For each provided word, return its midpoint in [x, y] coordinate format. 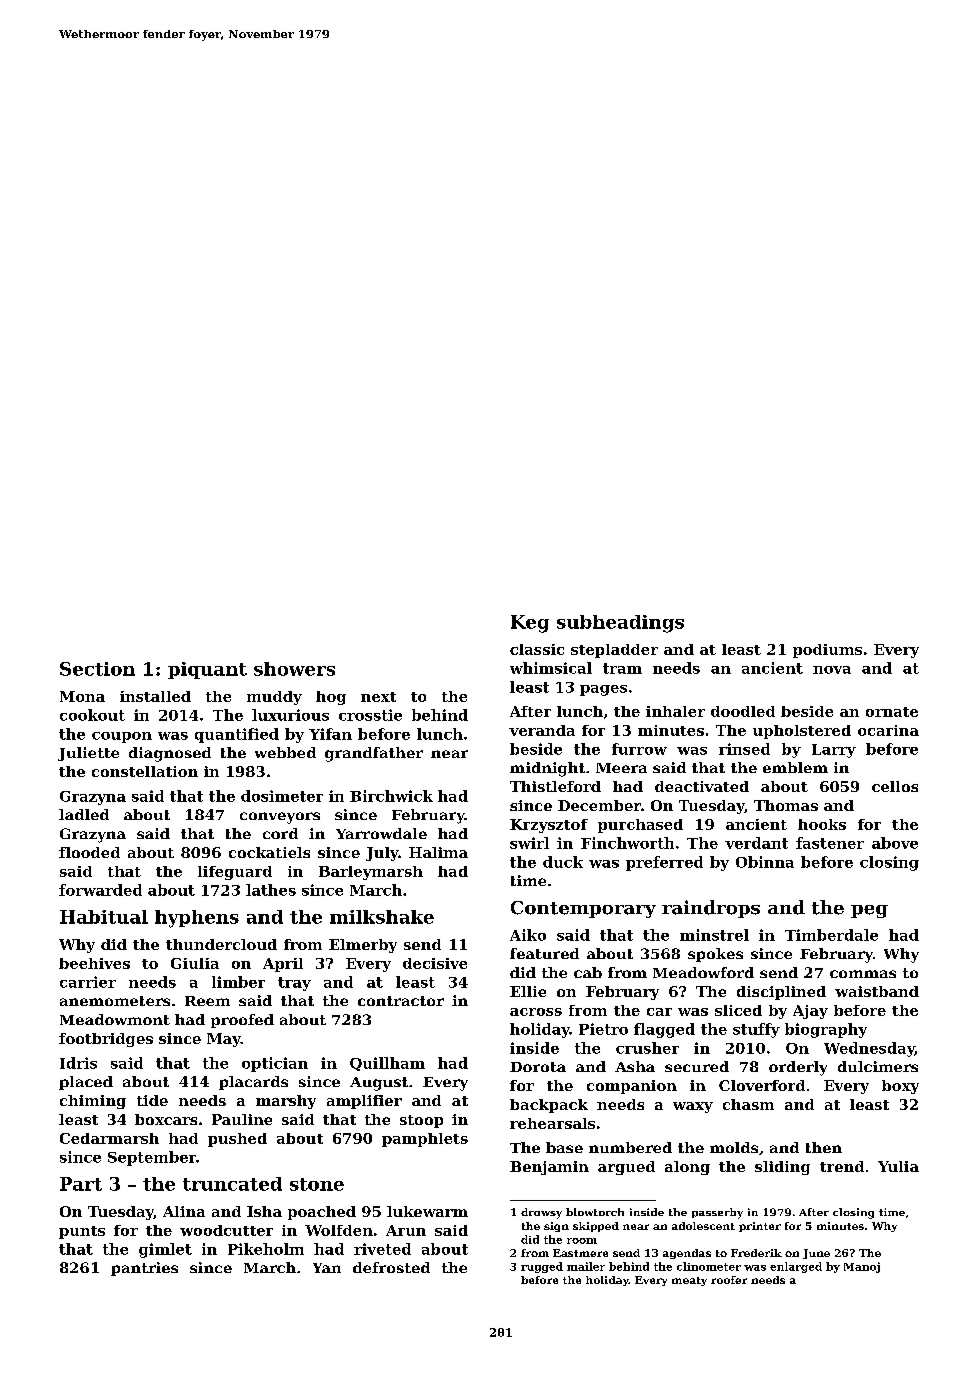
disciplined [781, 993]
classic [537, 649]
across [536, 1012]
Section [97, 669]
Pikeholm [266, 1249]
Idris [78, 1063]
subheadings [620, 624]
